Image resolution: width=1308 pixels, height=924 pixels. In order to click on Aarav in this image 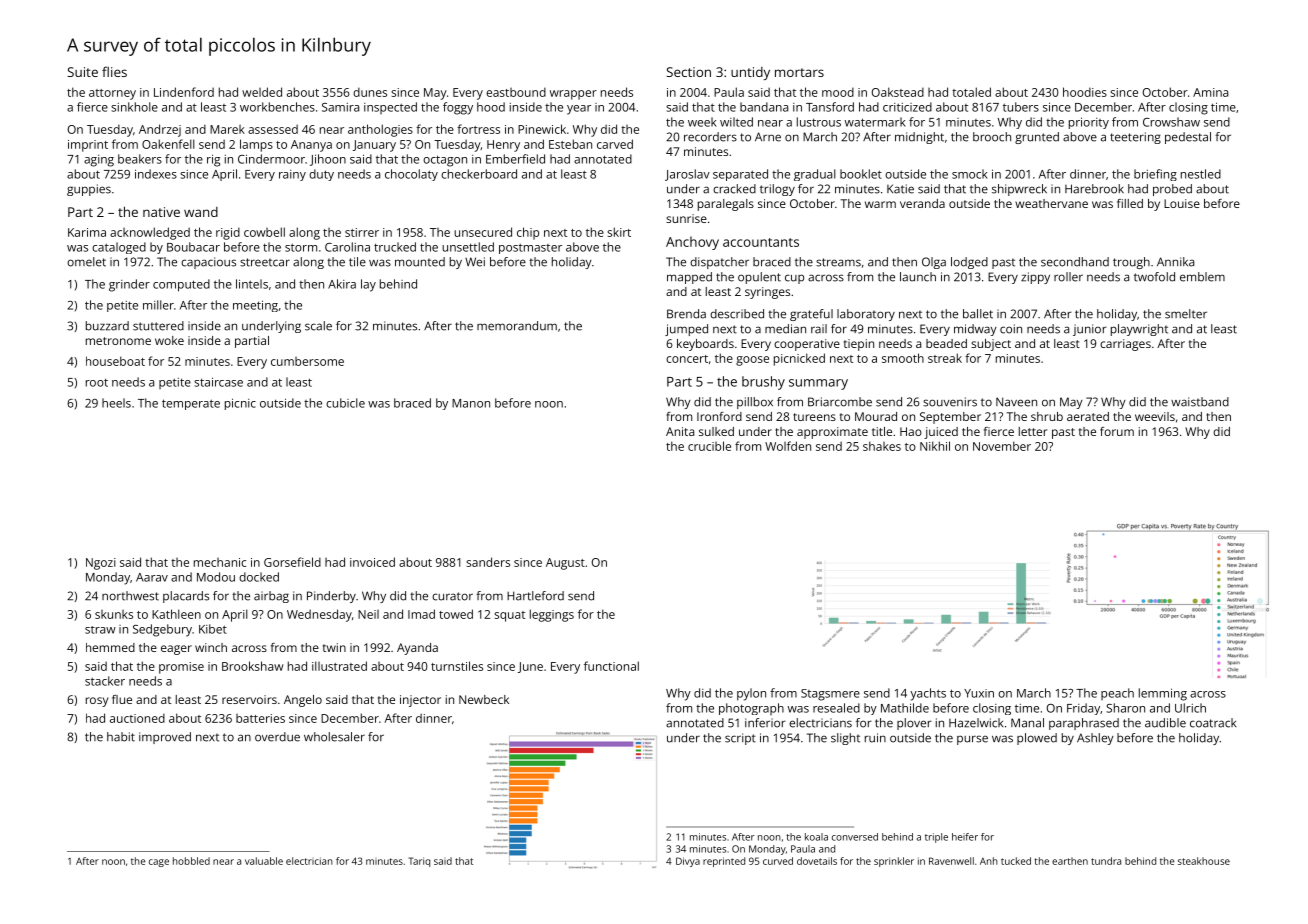, I will do `click(152, 577)`.
